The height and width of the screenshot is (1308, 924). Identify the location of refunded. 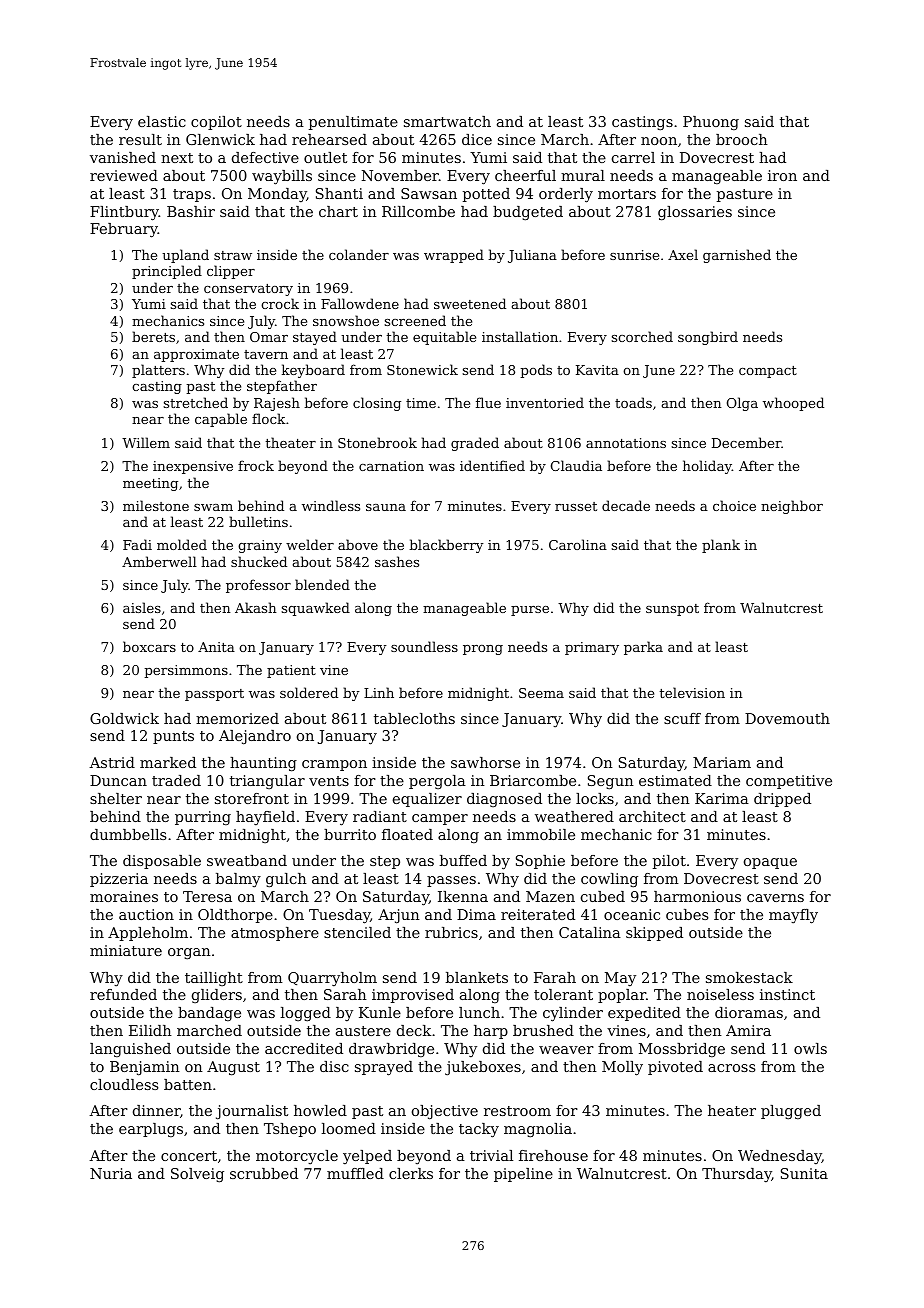
(123, 994).
